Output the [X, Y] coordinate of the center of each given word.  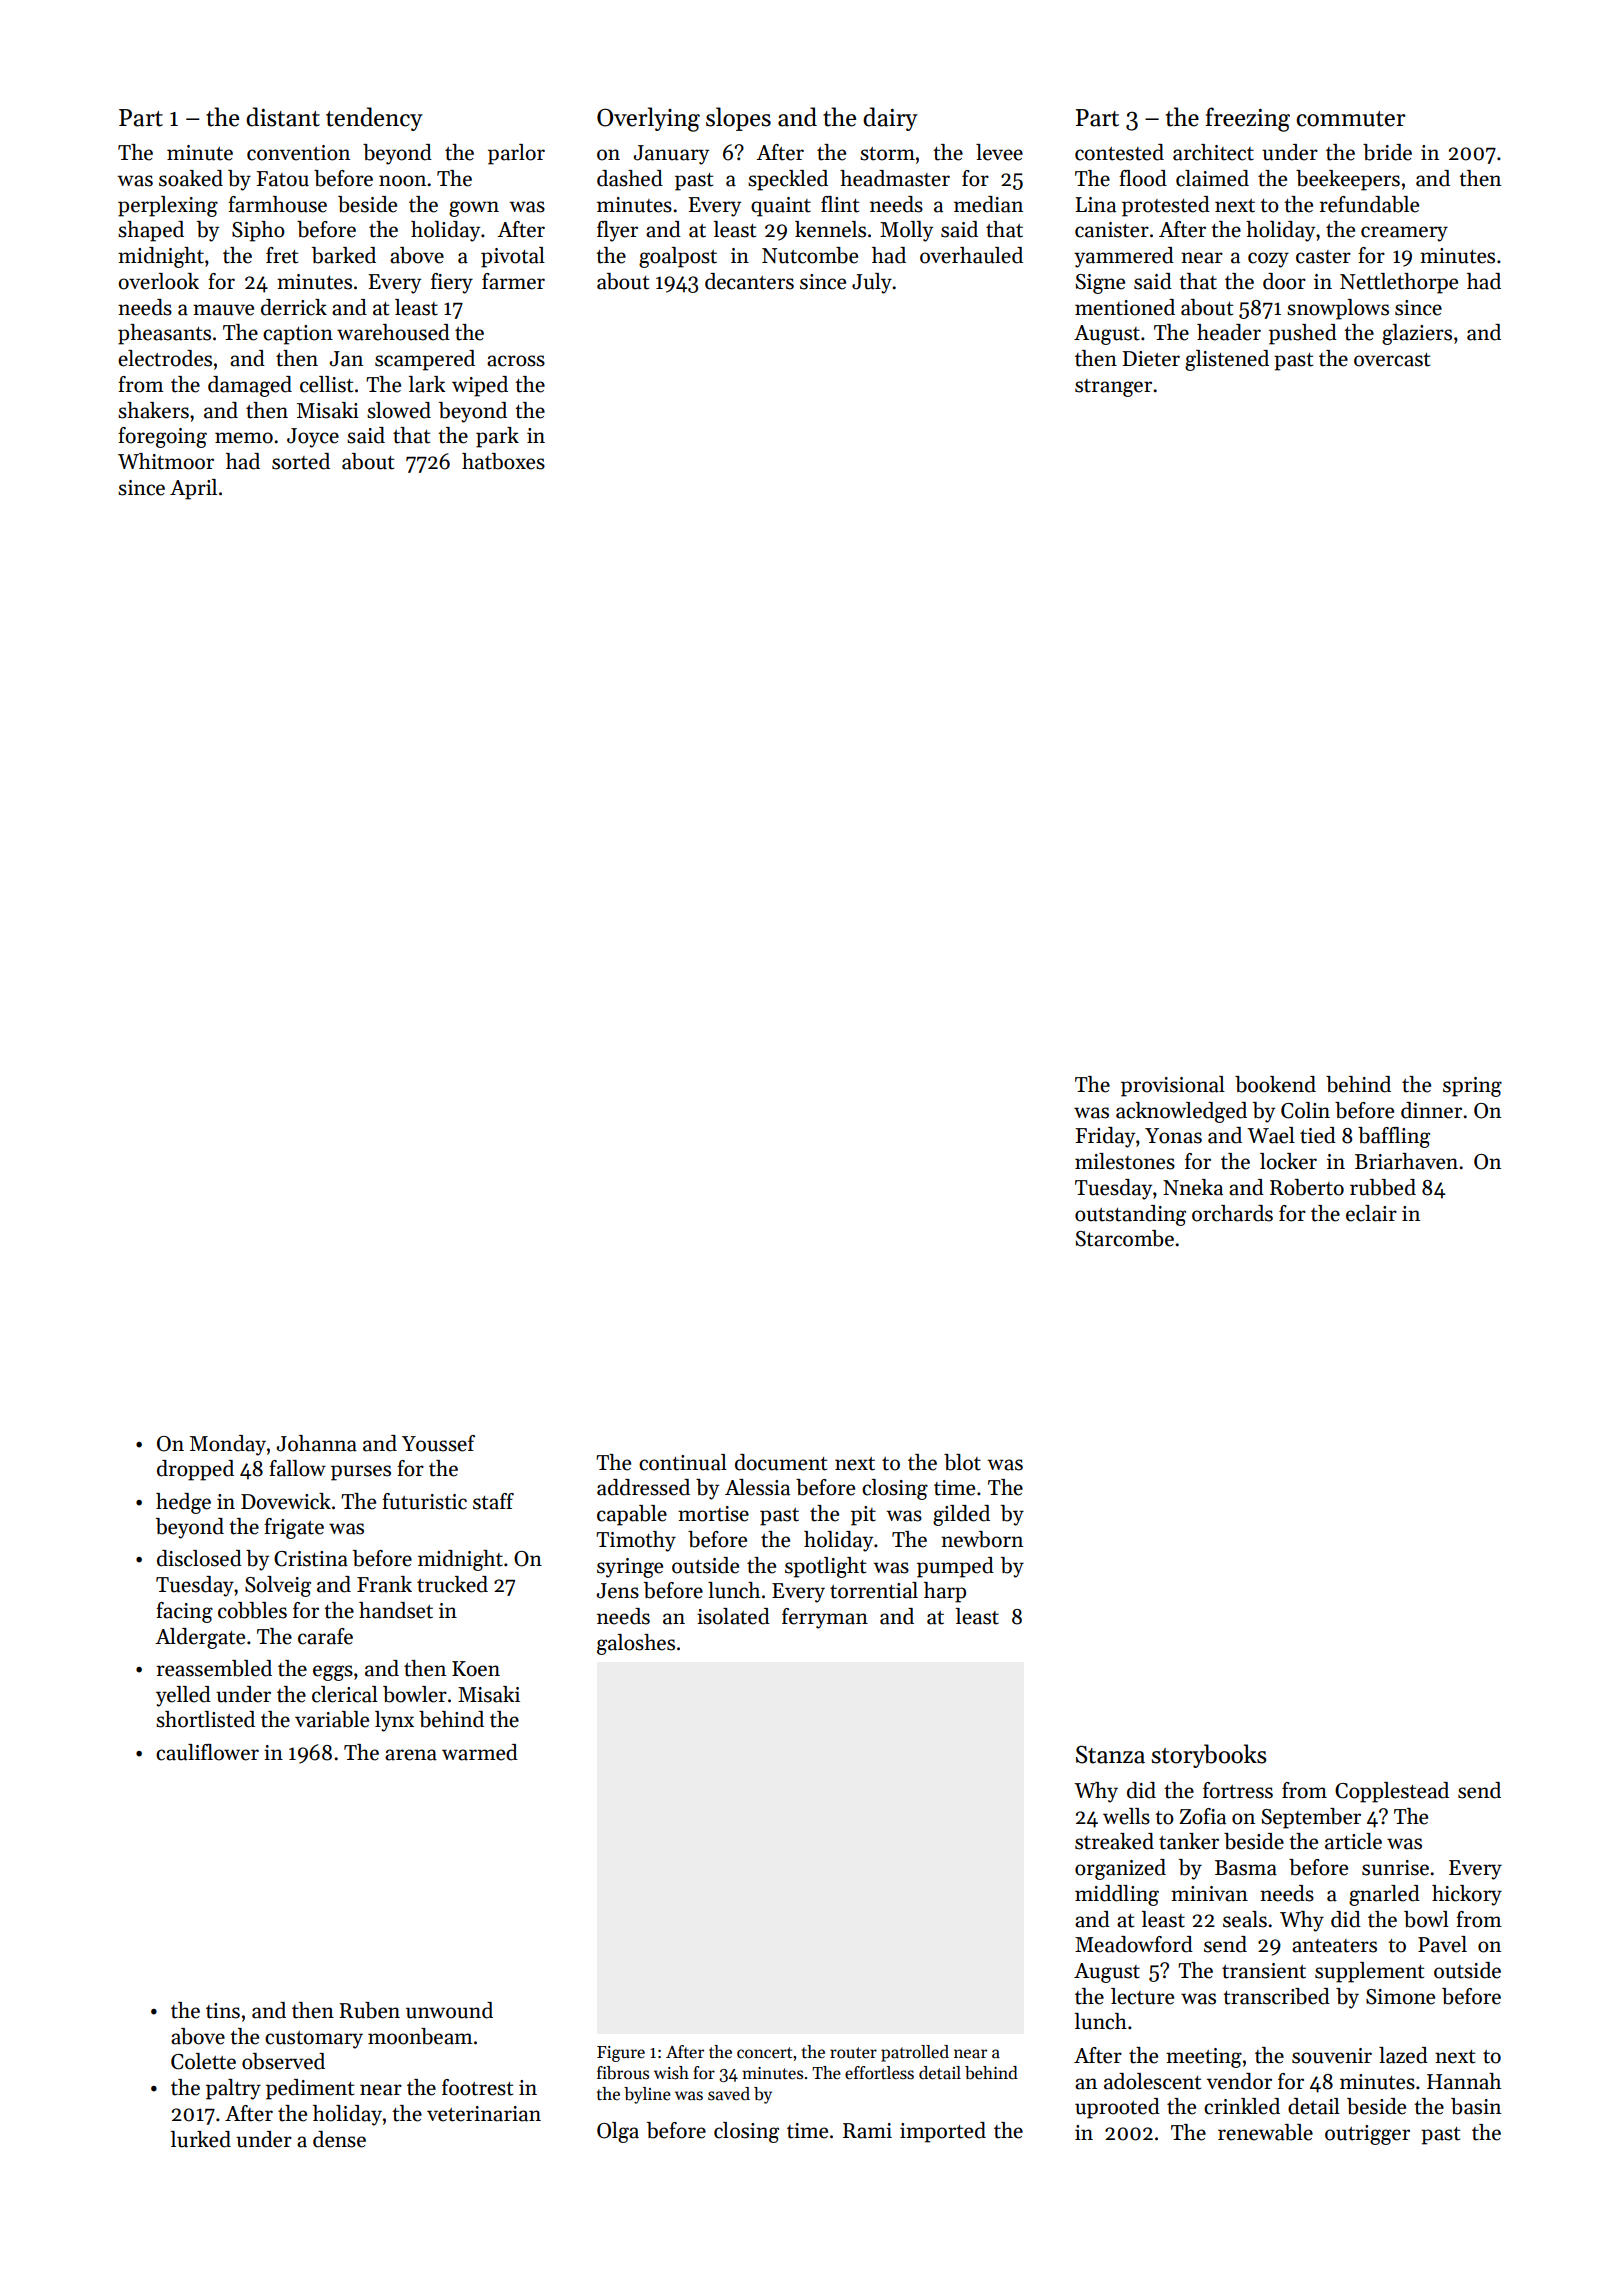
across [516, 361]
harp [945, 1592]
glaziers [1417, 334]
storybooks [1209, 1756]
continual [683, 1462]
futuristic [424, 1501]
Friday [1105, 1137]
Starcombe [1124, 1238]
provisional [1173, 1086]
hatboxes [503, 461]
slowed [399, 410]
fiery [452, 283]
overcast [1392, 360]
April [193, 489]
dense [339, 2139]
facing [184, 1612]
